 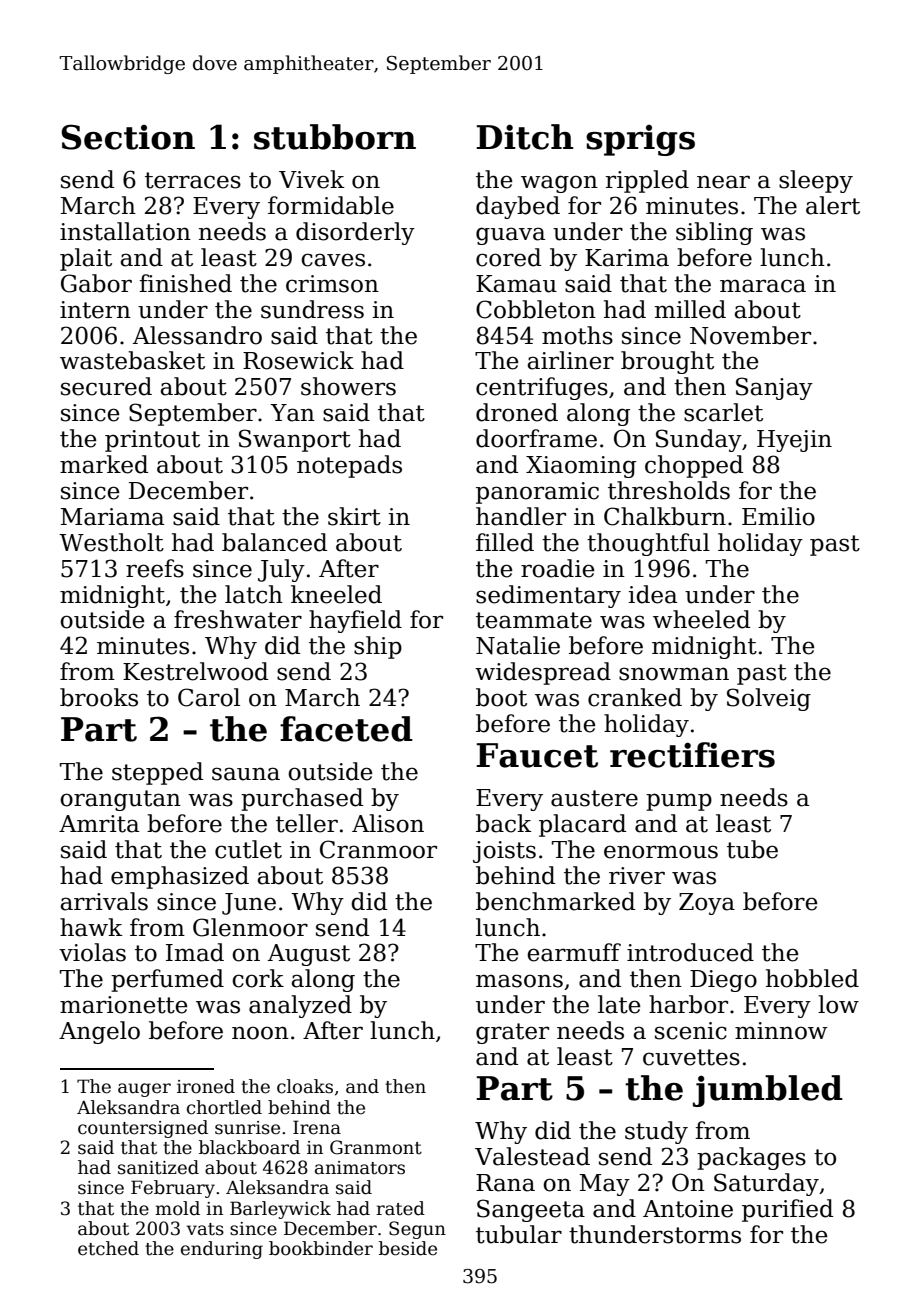 I want to click on etched, so click(x=108, y=1248).
